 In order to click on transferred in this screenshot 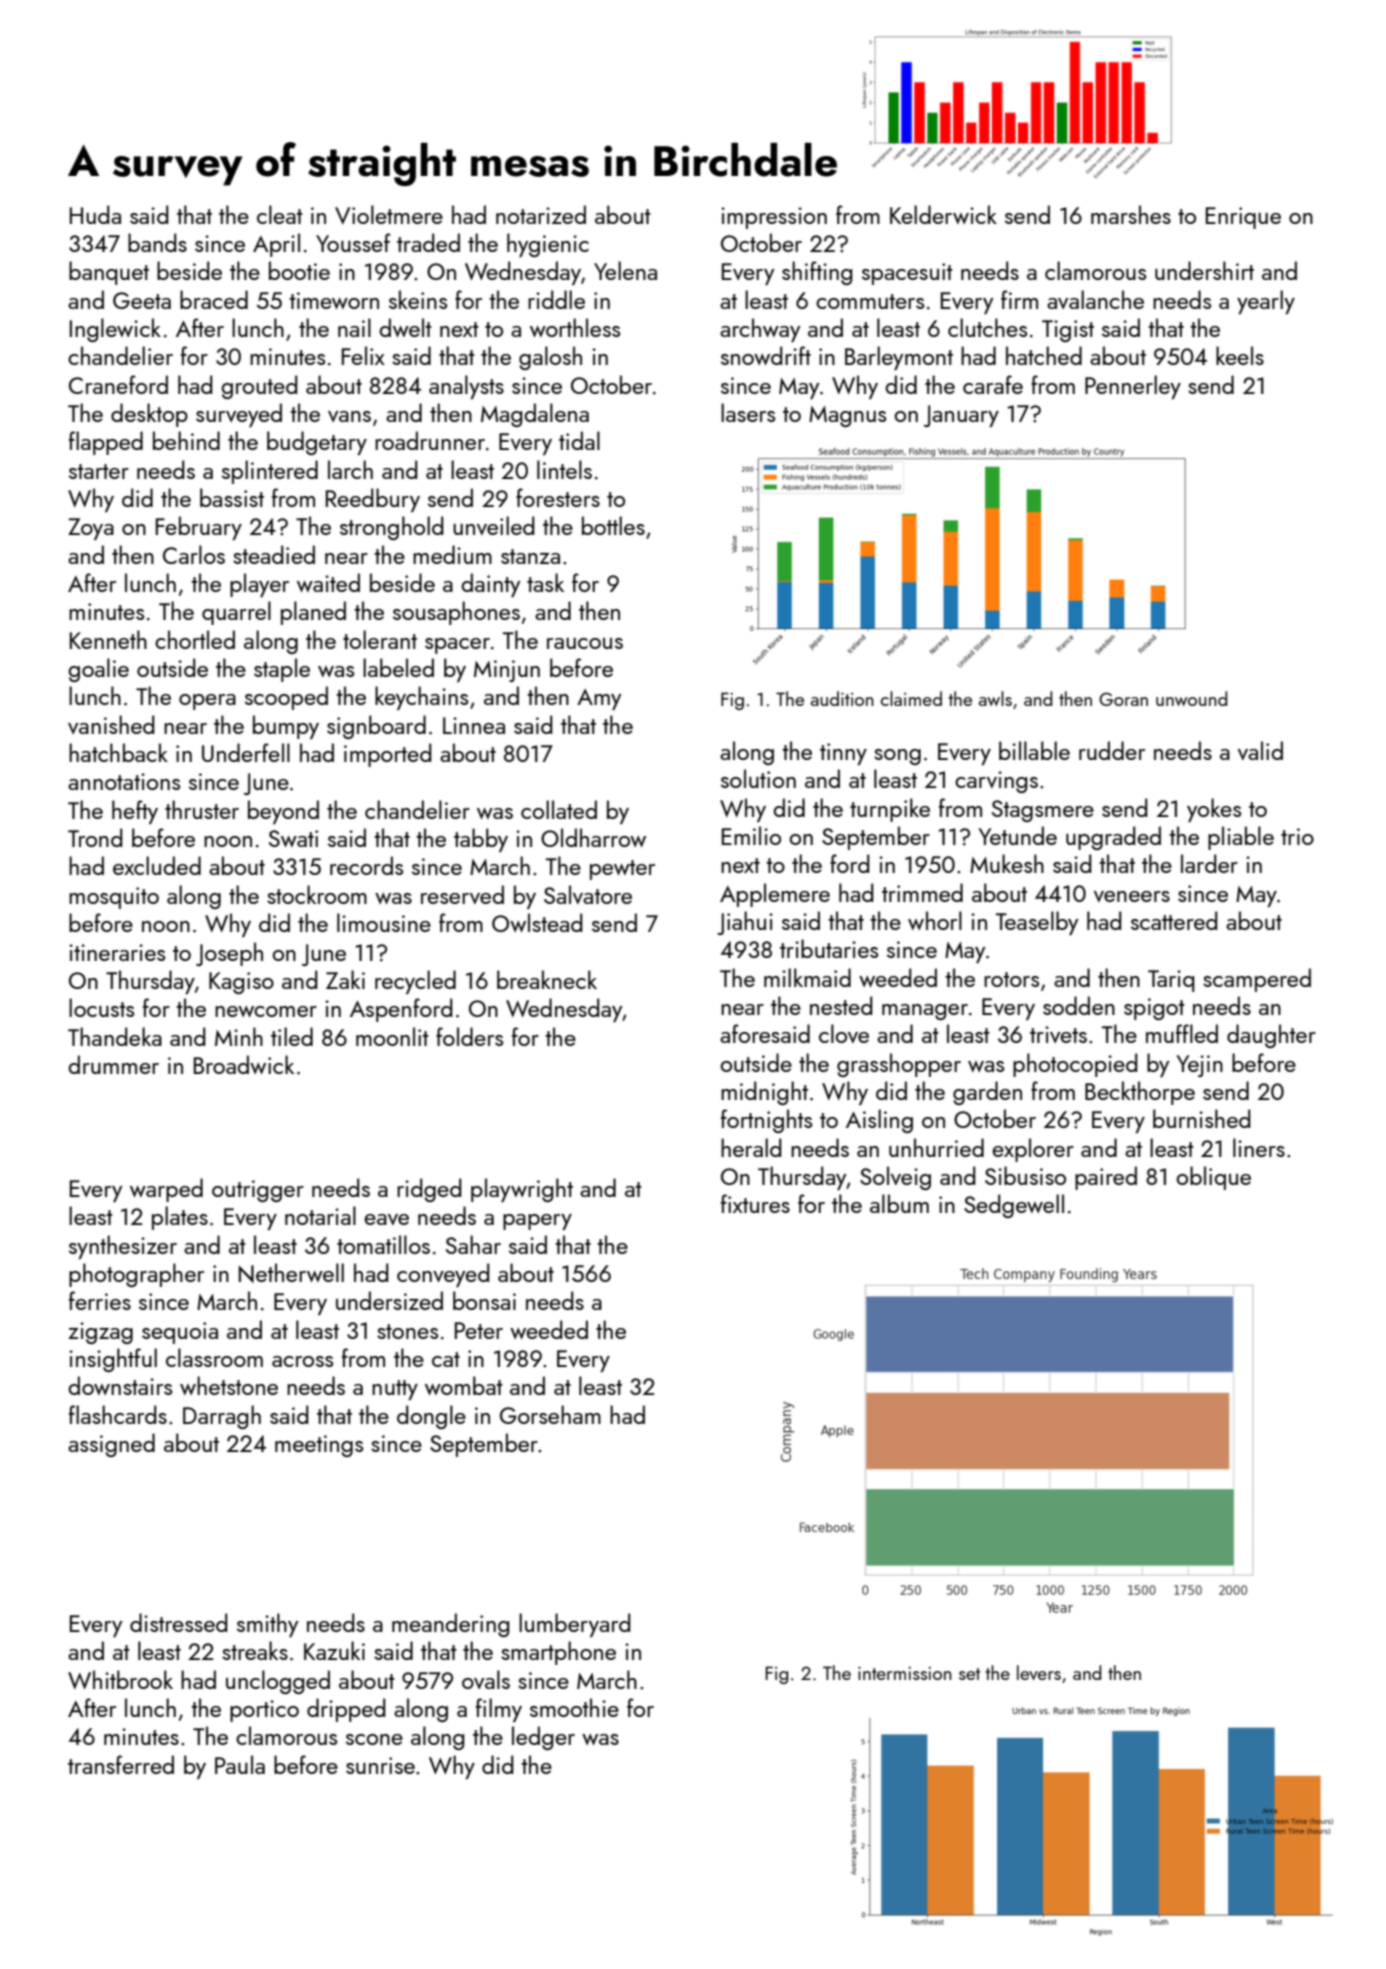, I will do `click(121, 1764)`.
